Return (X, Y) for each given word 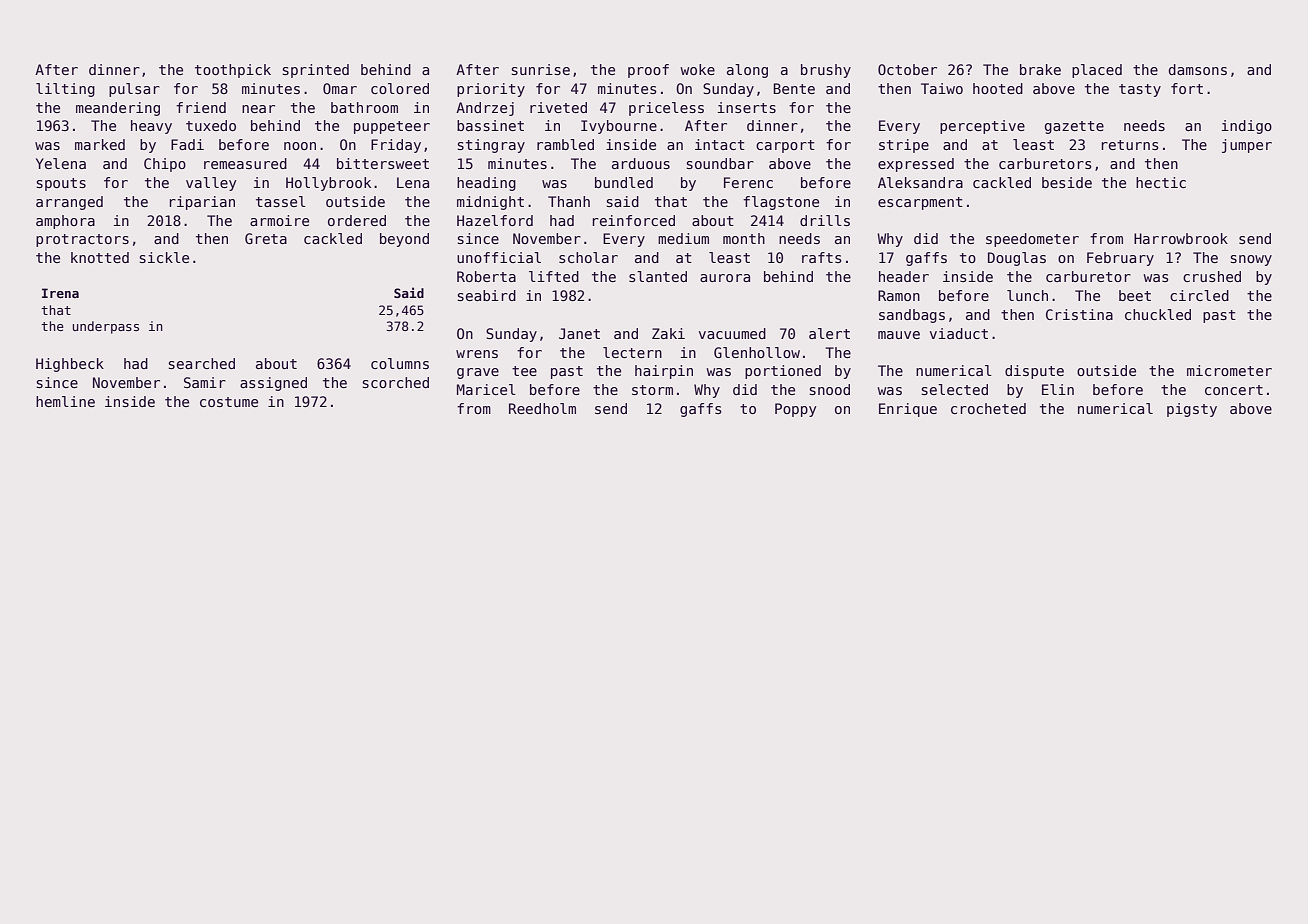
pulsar (134, 90)
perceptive (982, 127)
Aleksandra (920, 182)
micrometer (1229, 370)
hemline (65, 401)
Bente (794, 88)
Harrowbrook (1181, 238)
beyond (404, 240)
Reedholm (542, 408)
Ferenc (748, 182)
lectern (632, 352)
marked (100, 144)
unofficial (499, 257)
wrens (477, 354)
